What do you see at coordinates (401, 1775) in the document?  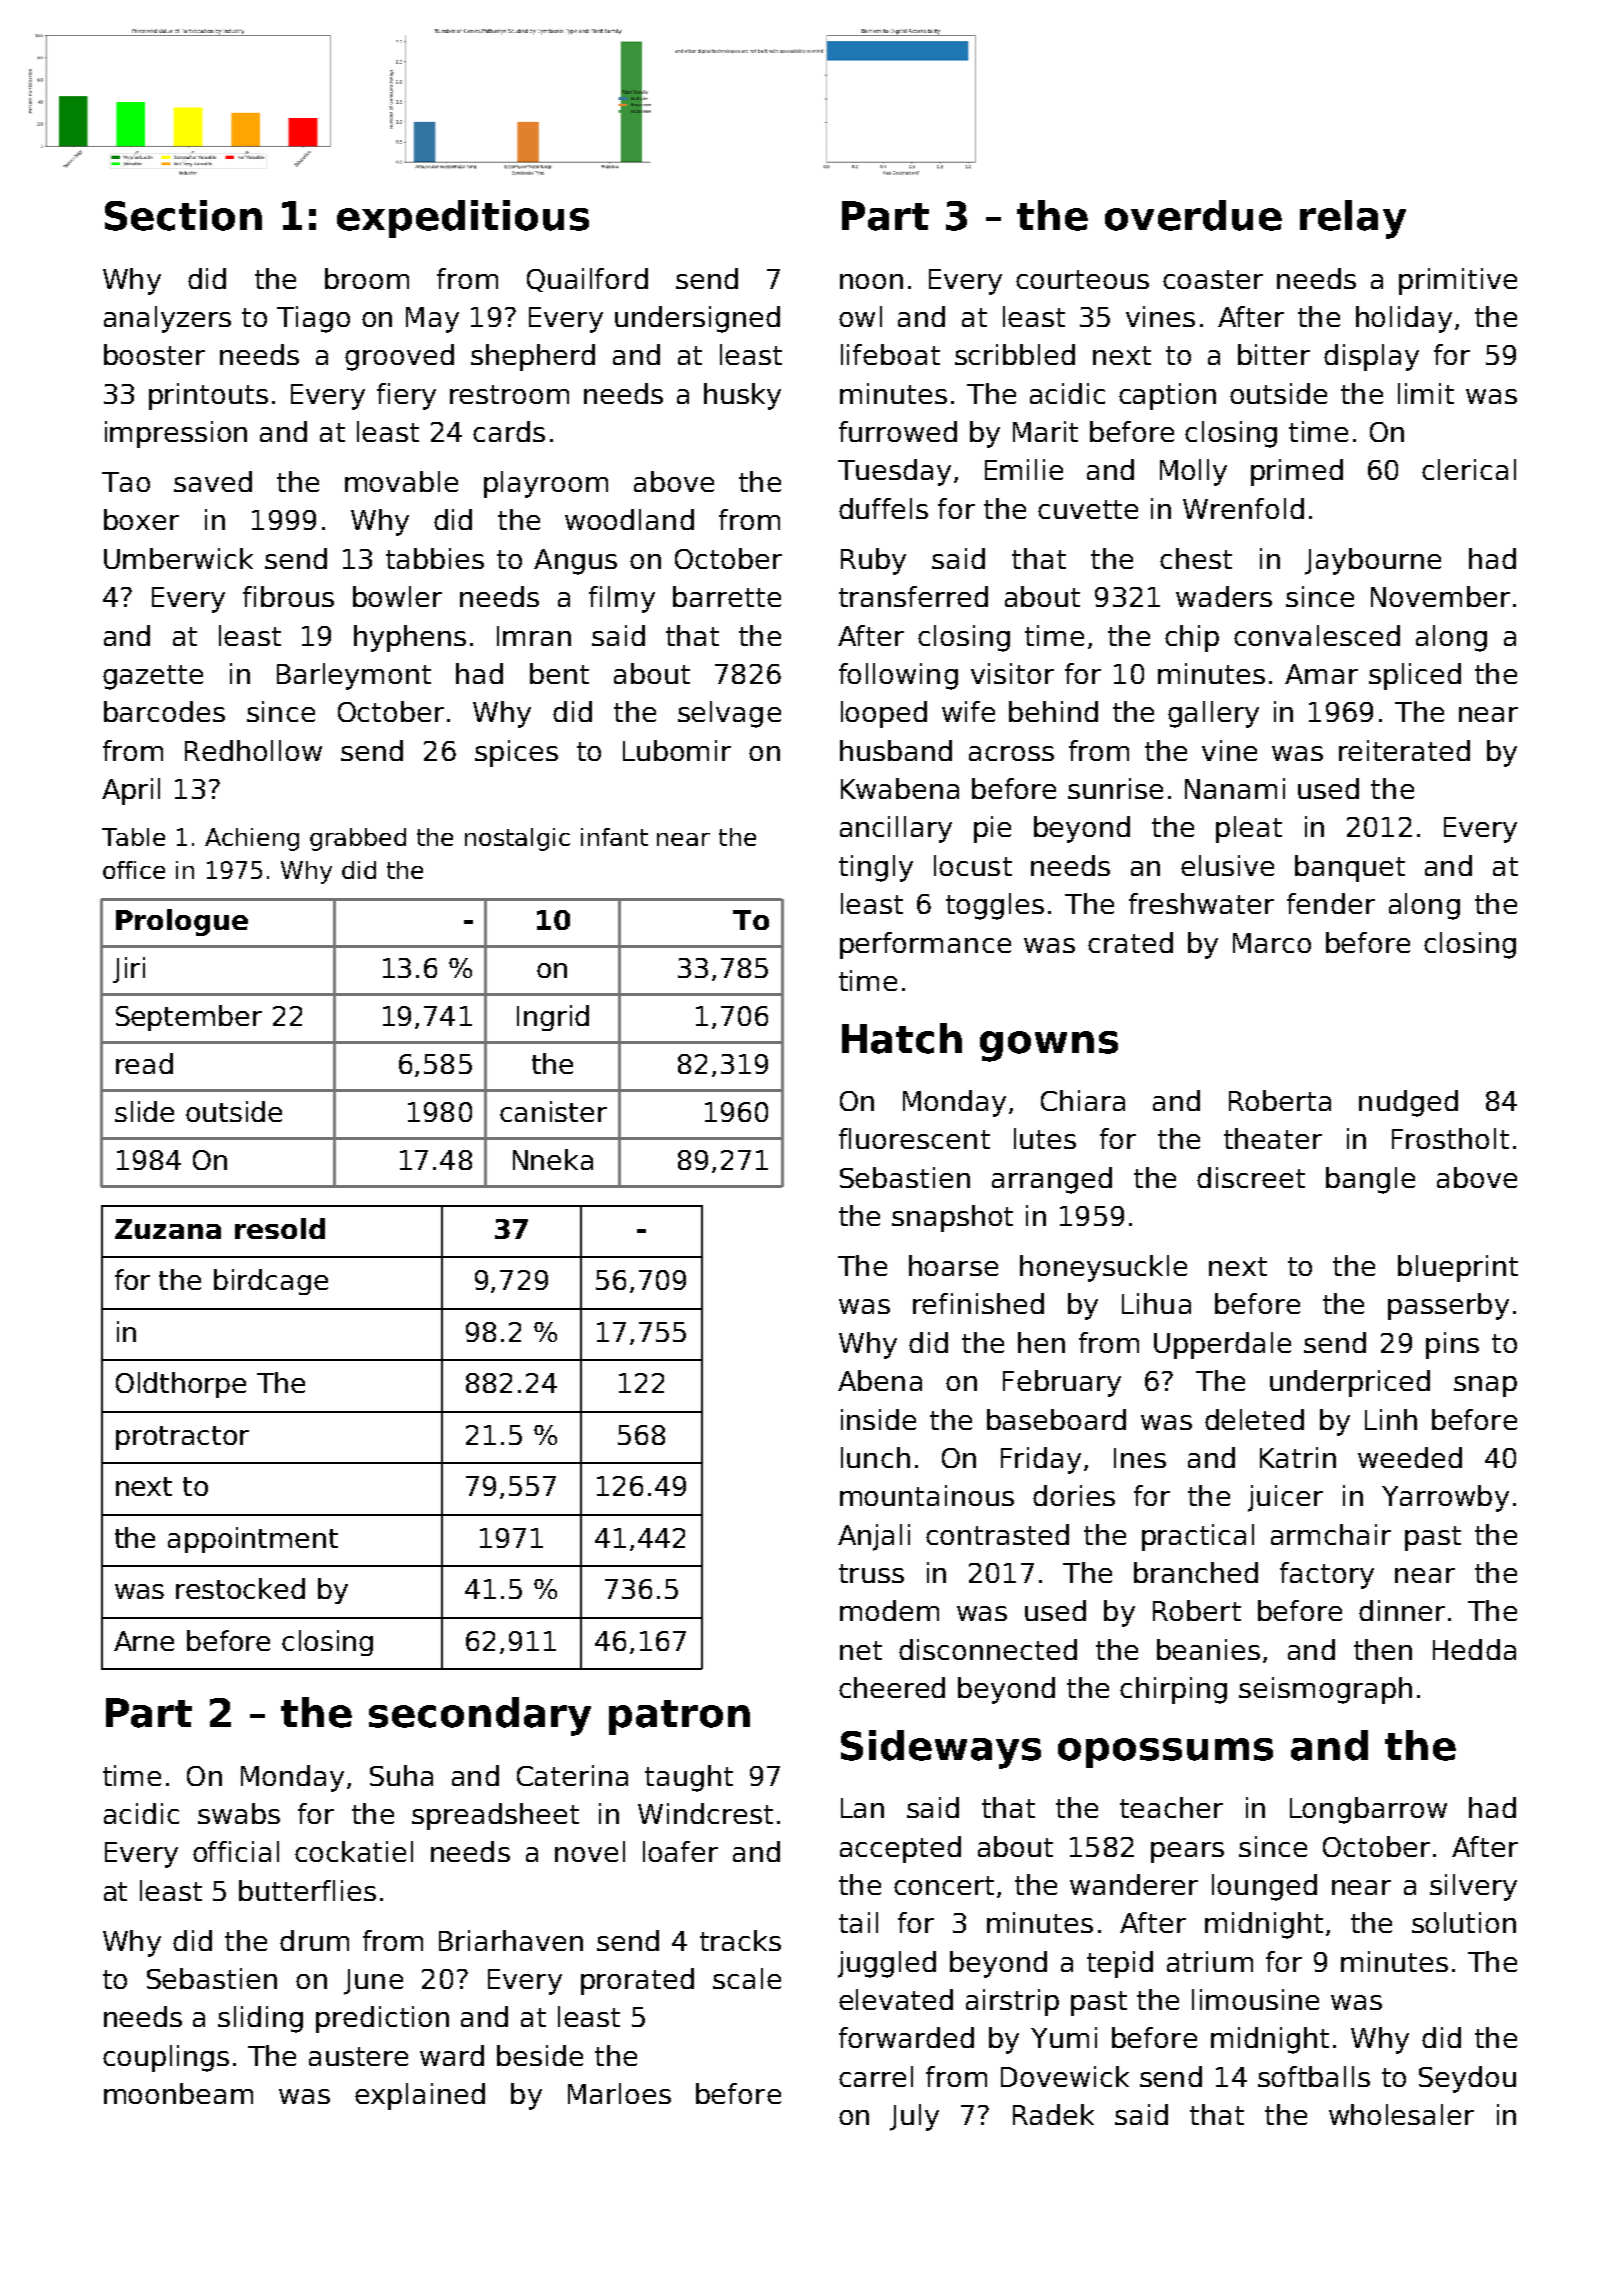 I see `Suha` at bounding box center [401, 1775].
